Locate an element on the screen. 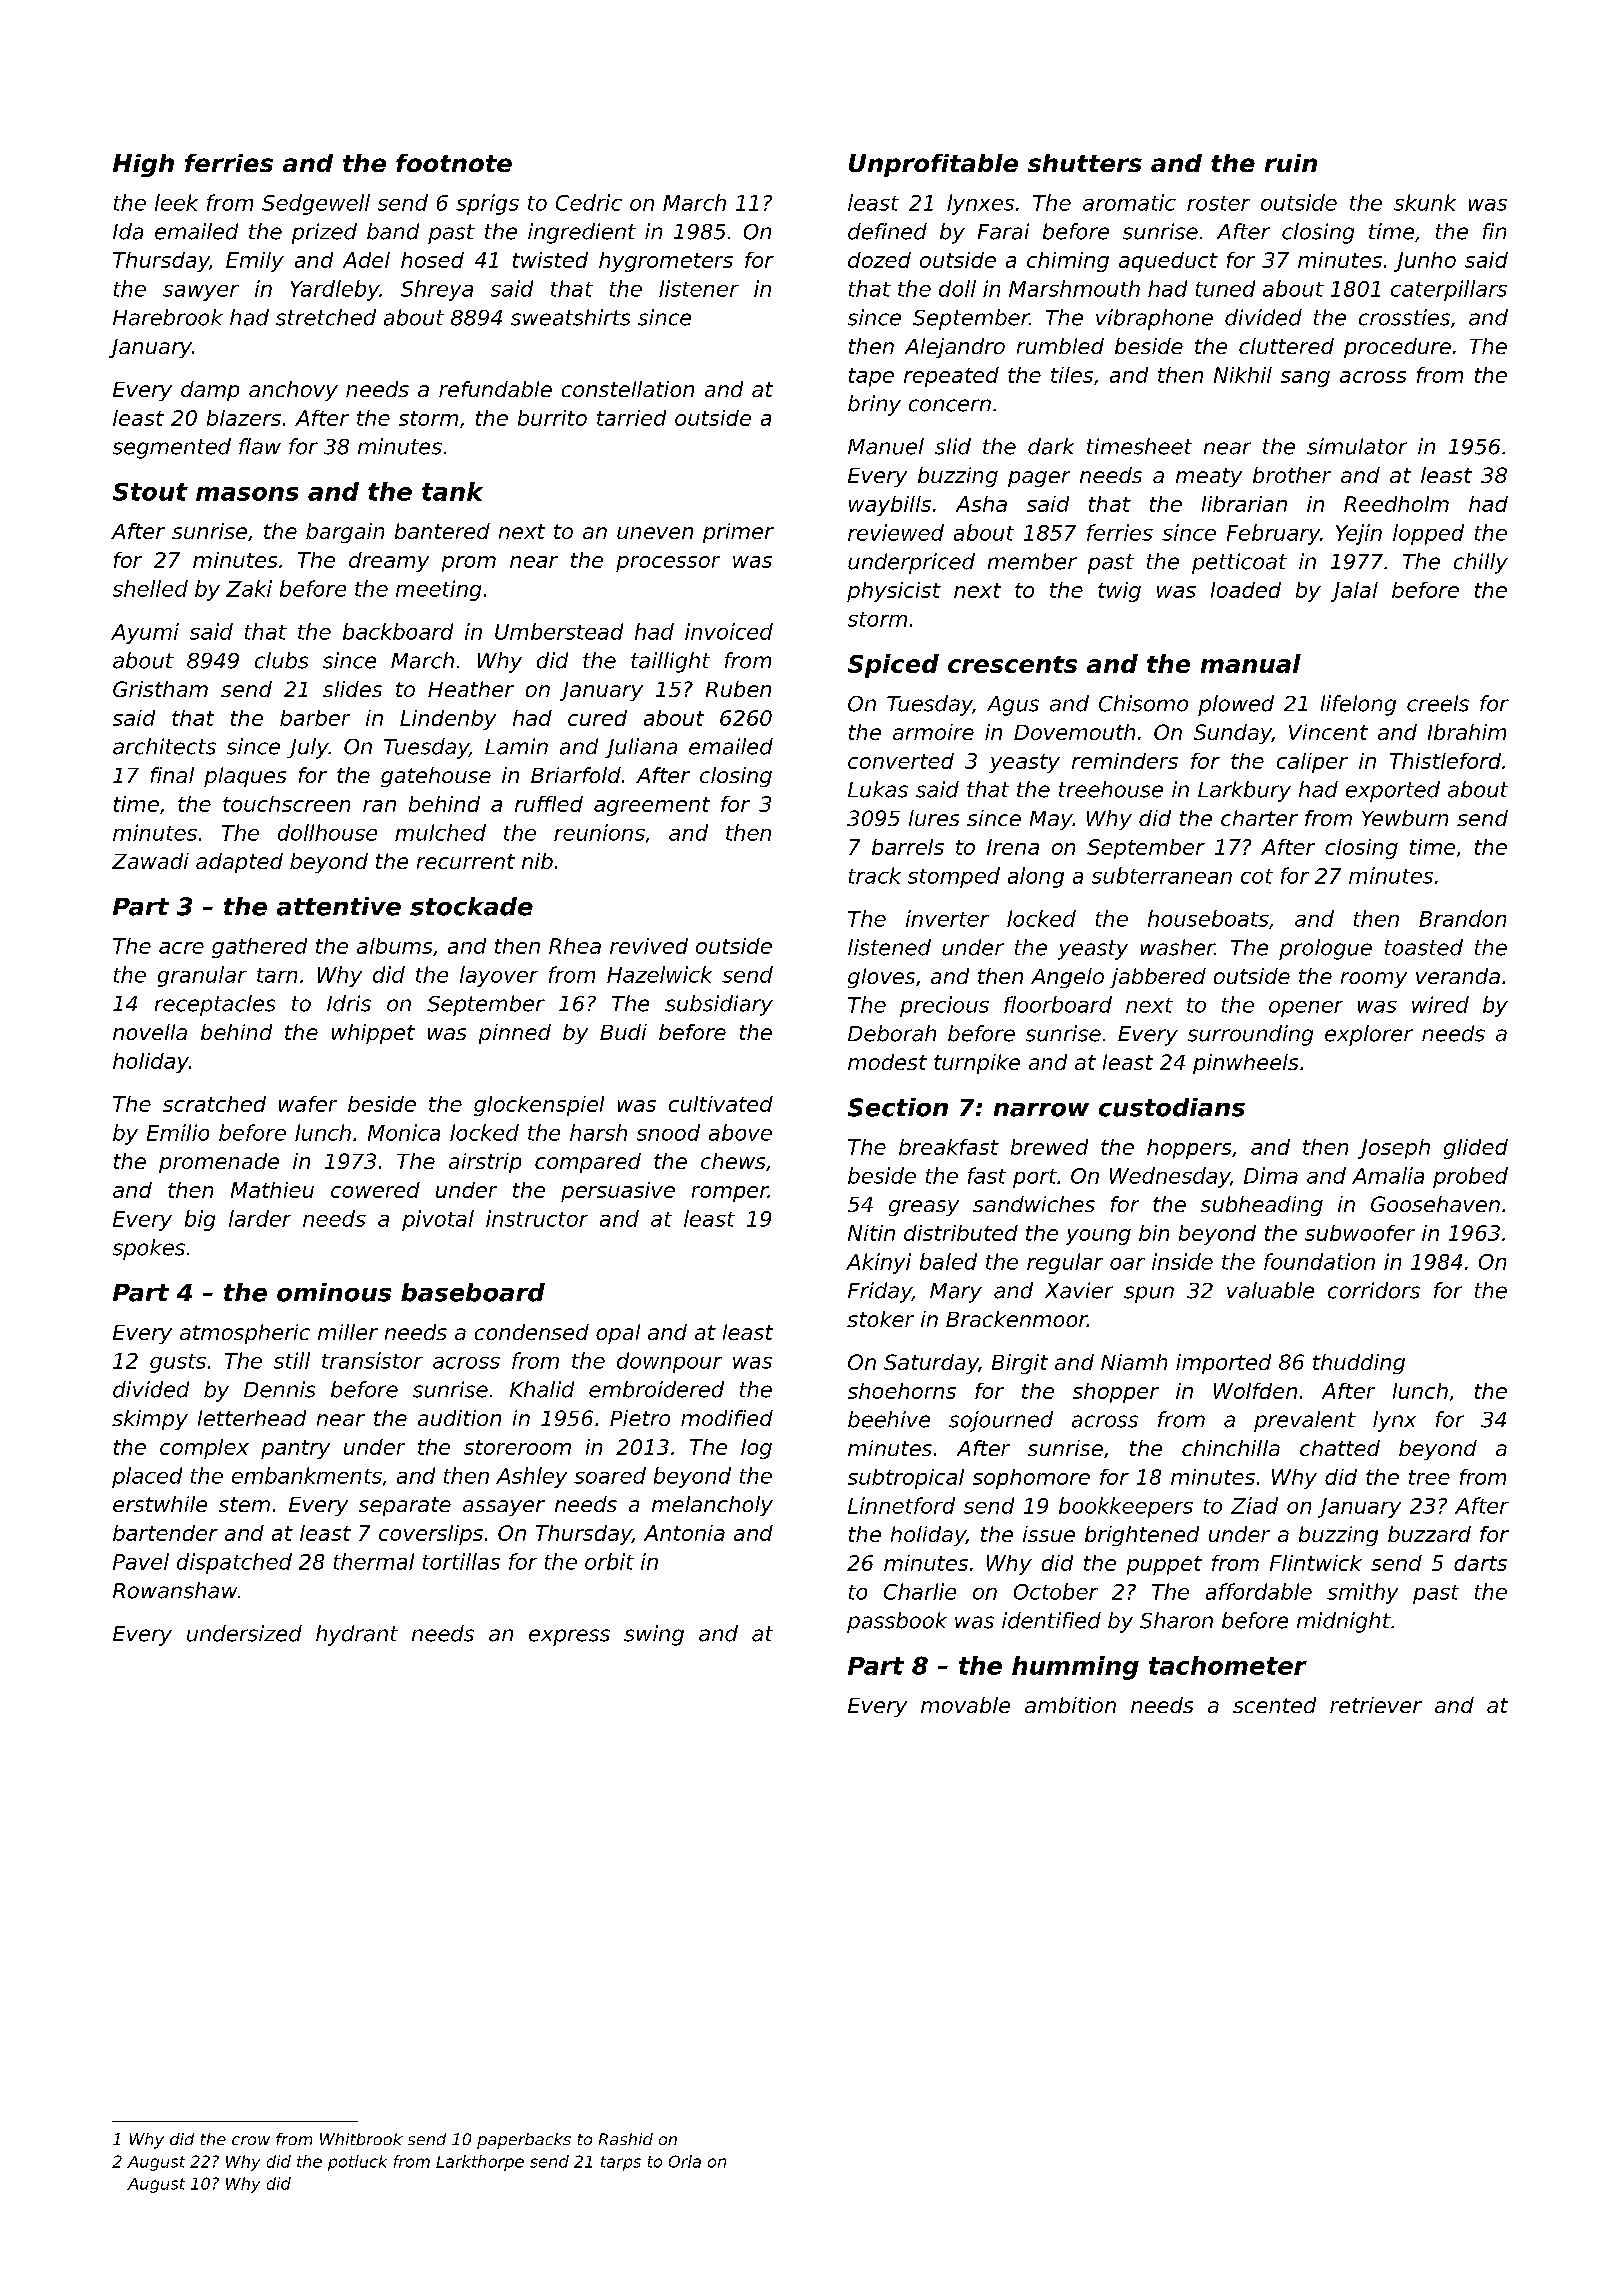  tarps is located at coordinates (621, 2163).
